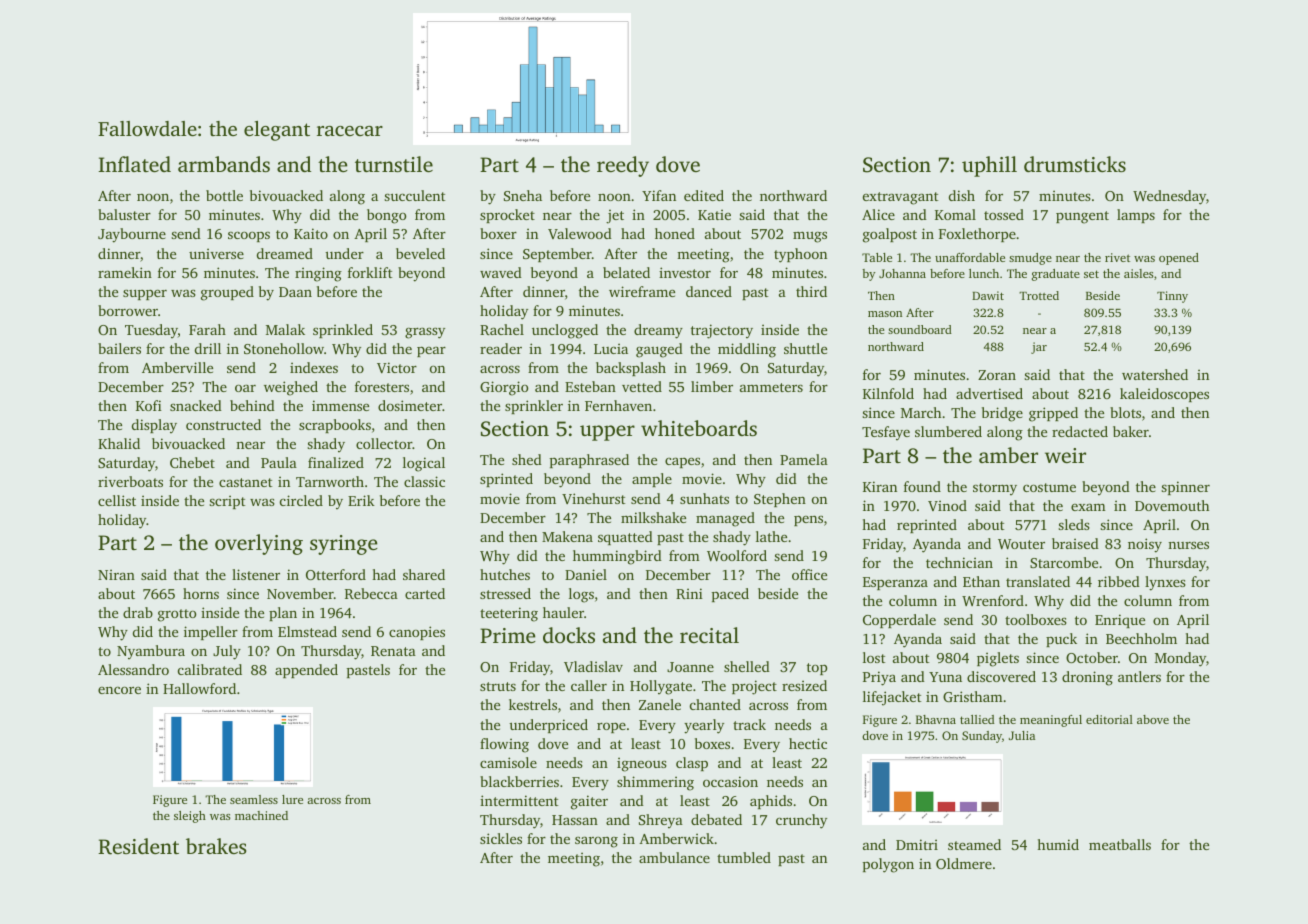 This page has height=924, width=1308. Describe the element at coordinates (523, 195) in the page. I see `Sneha` at that location.
